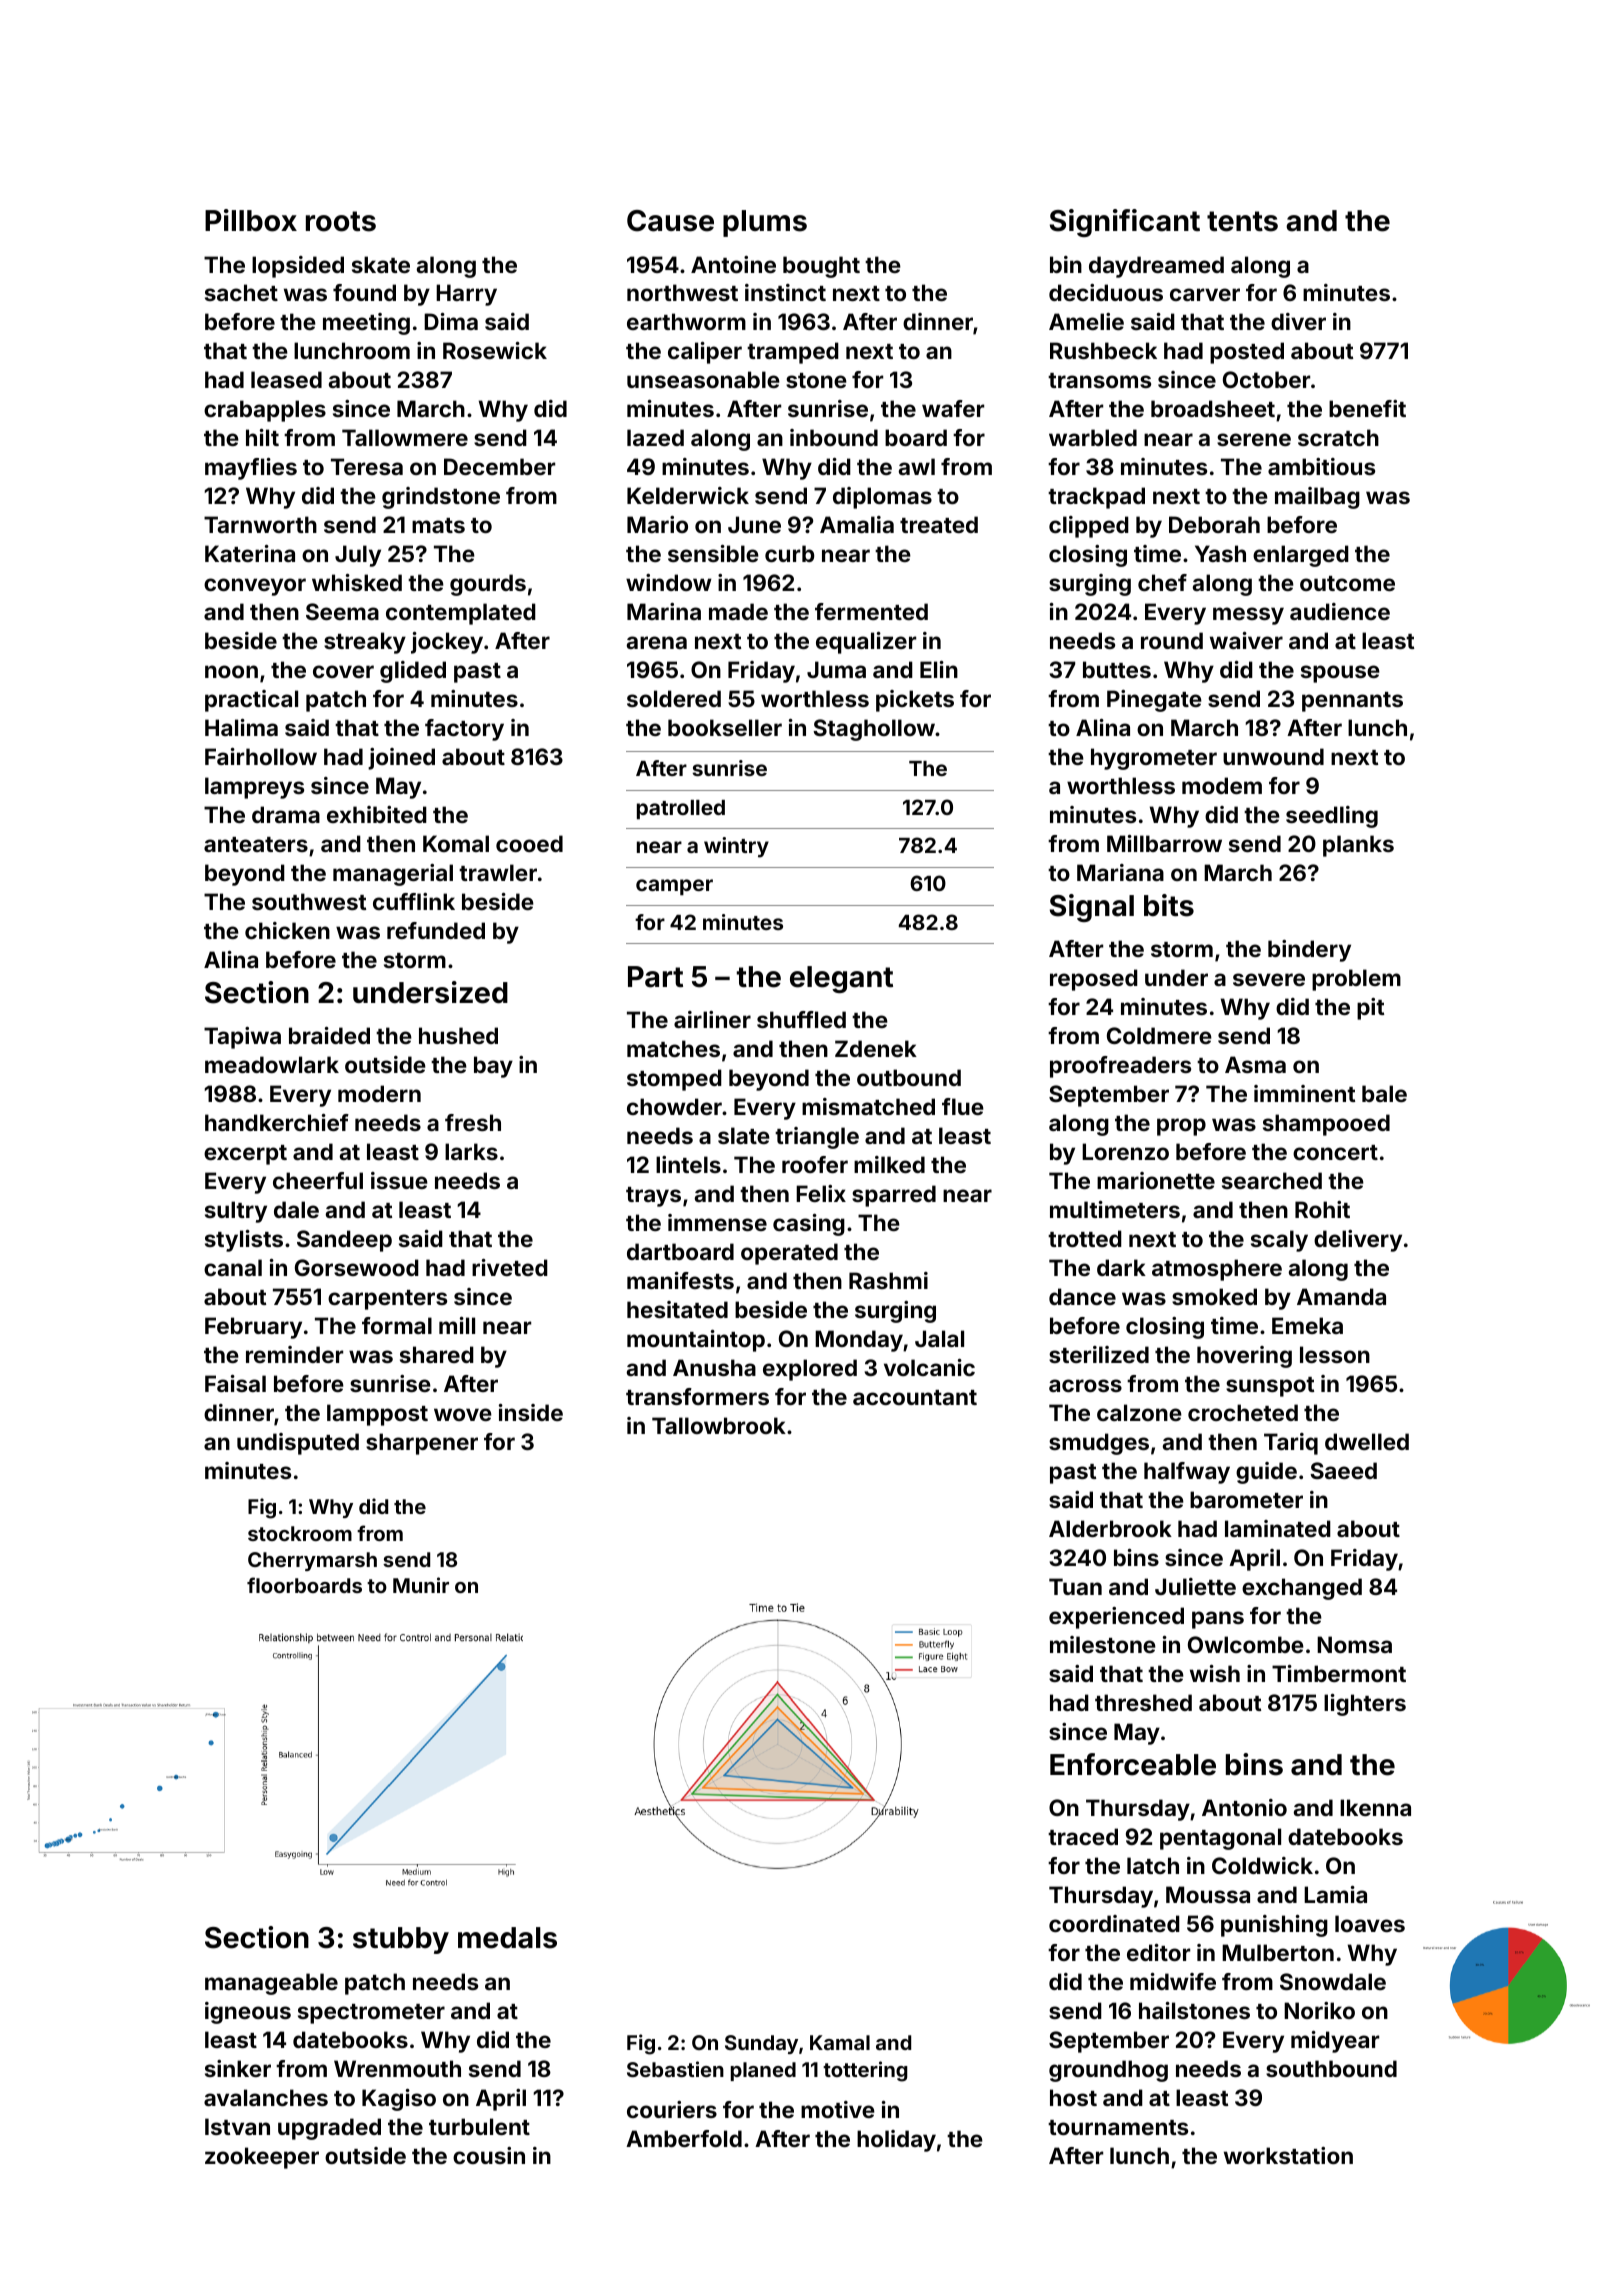 The width and height of the screenshot is (1620, 2292). I want to click on smudges, so click(1099, 1444).
